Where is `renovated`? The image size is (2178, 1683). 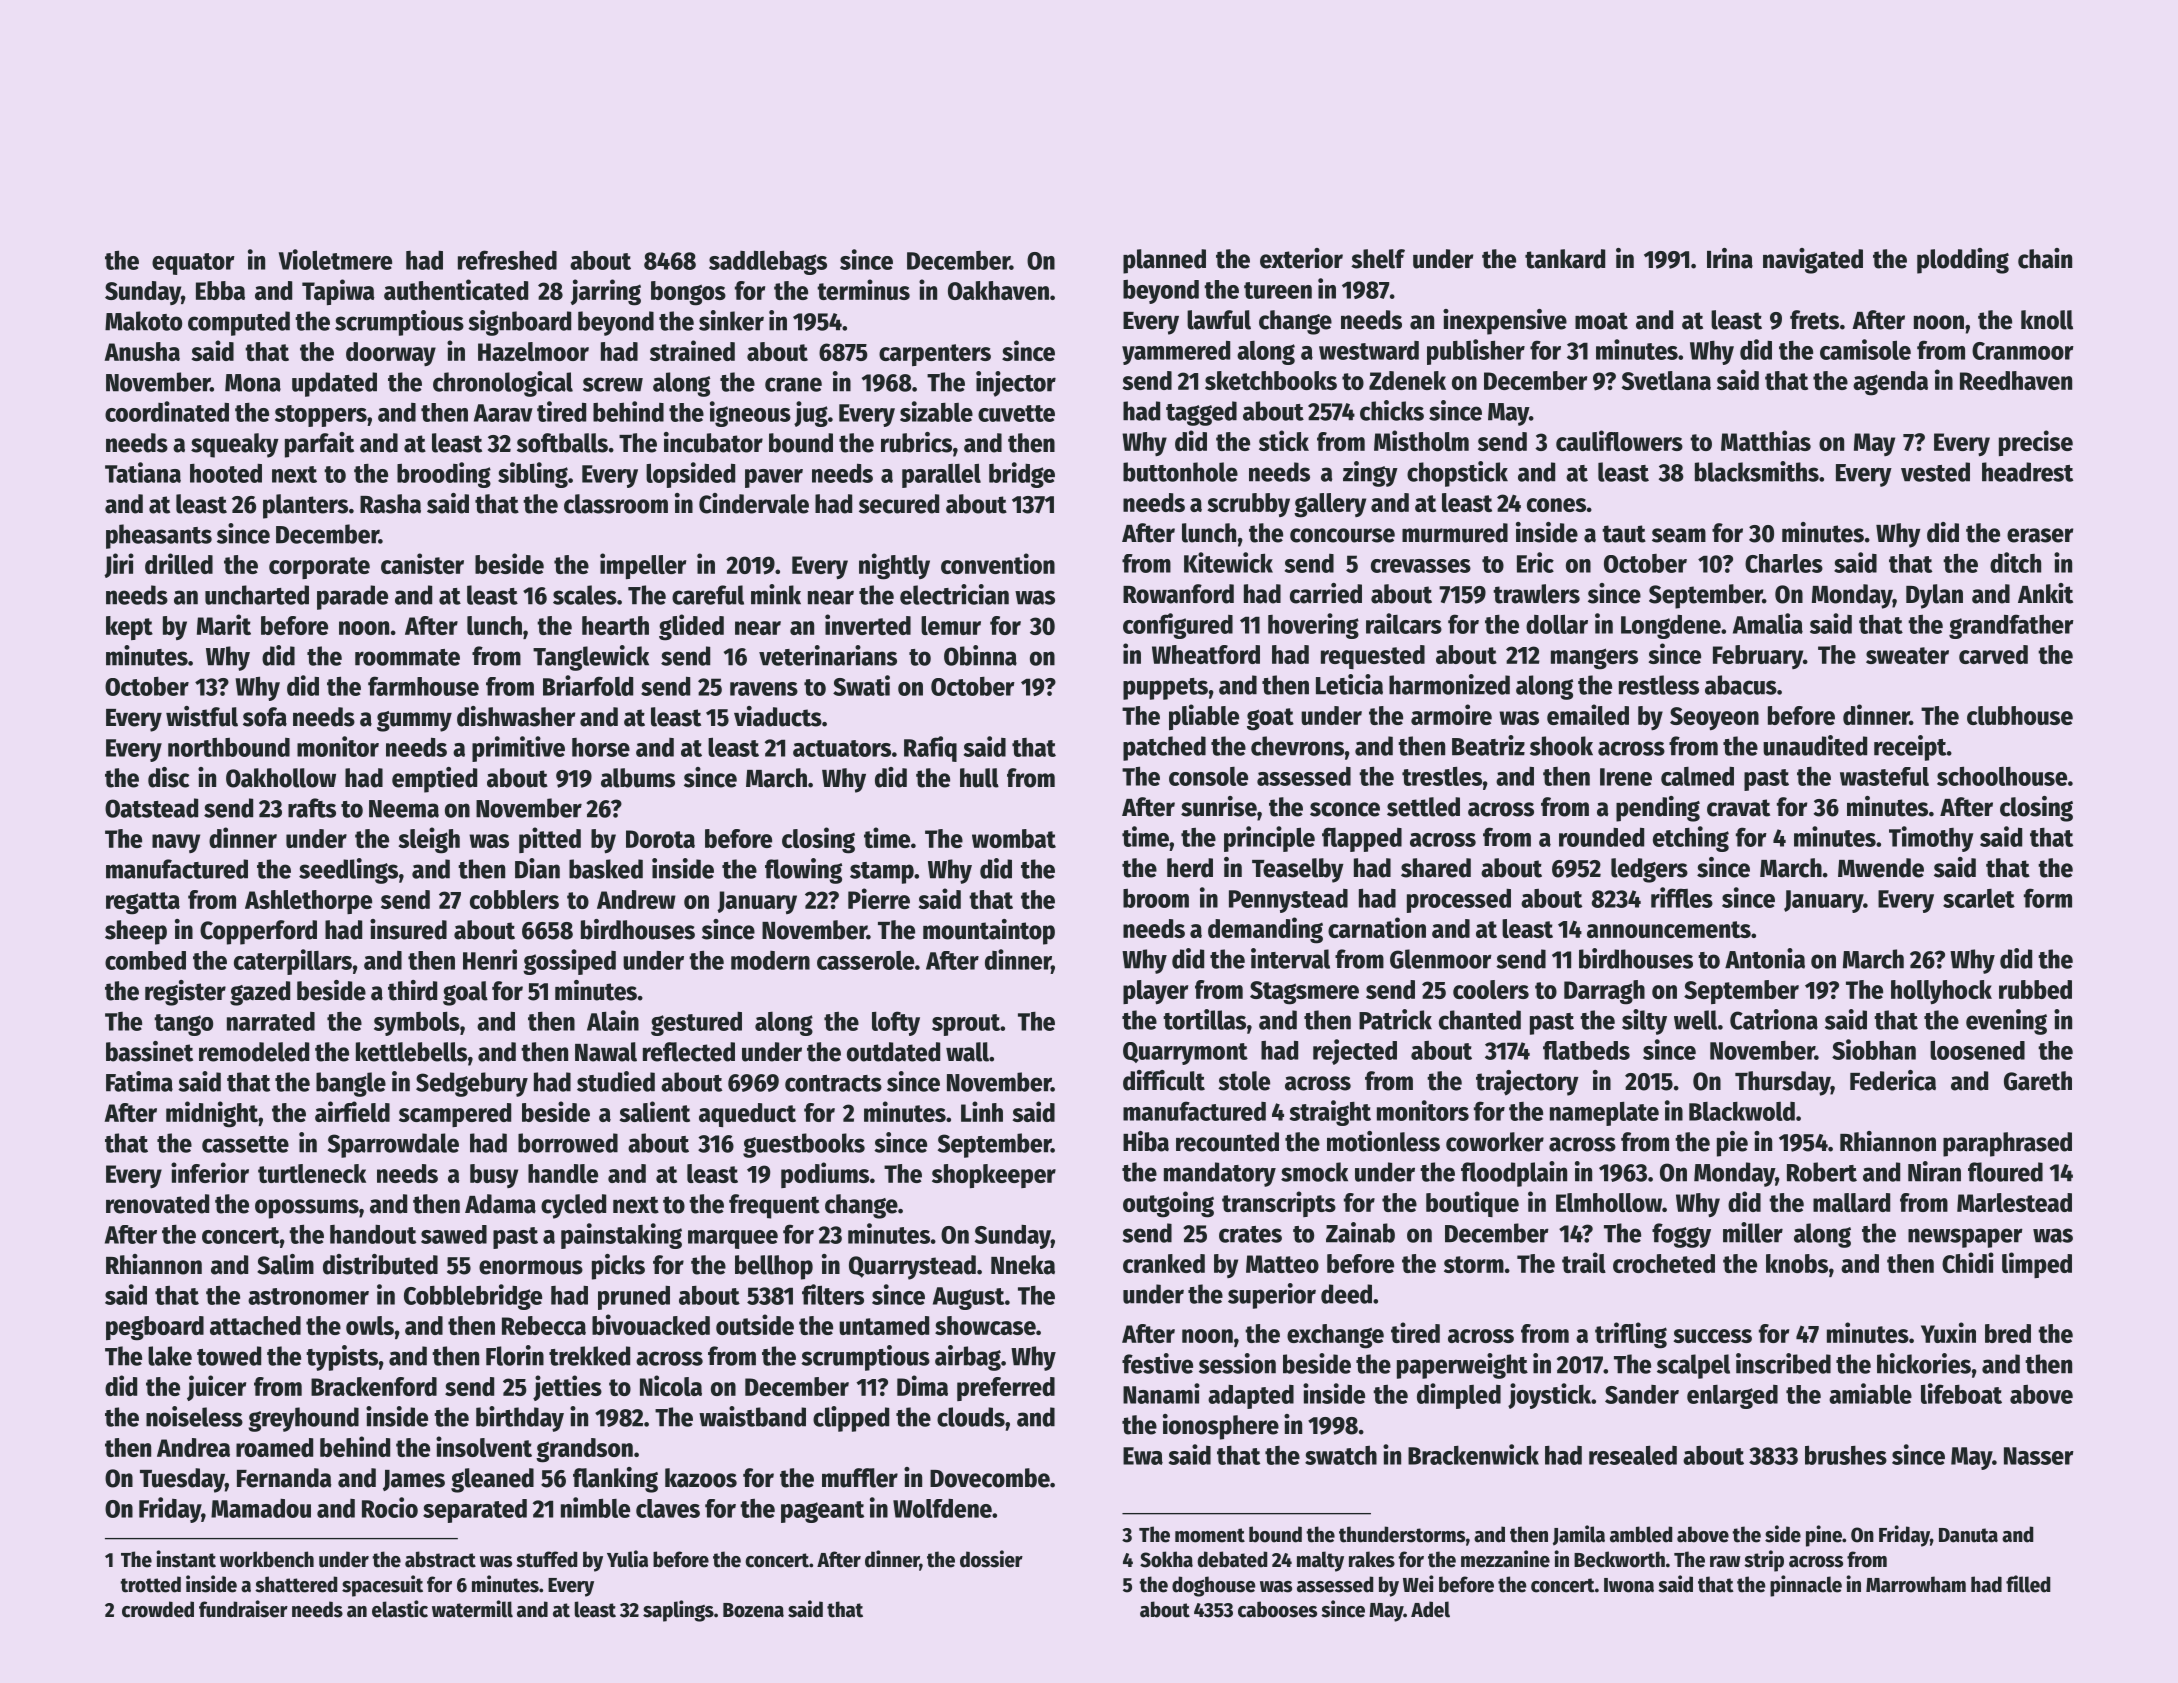
renovated is located at coordinates (157, 1204).
